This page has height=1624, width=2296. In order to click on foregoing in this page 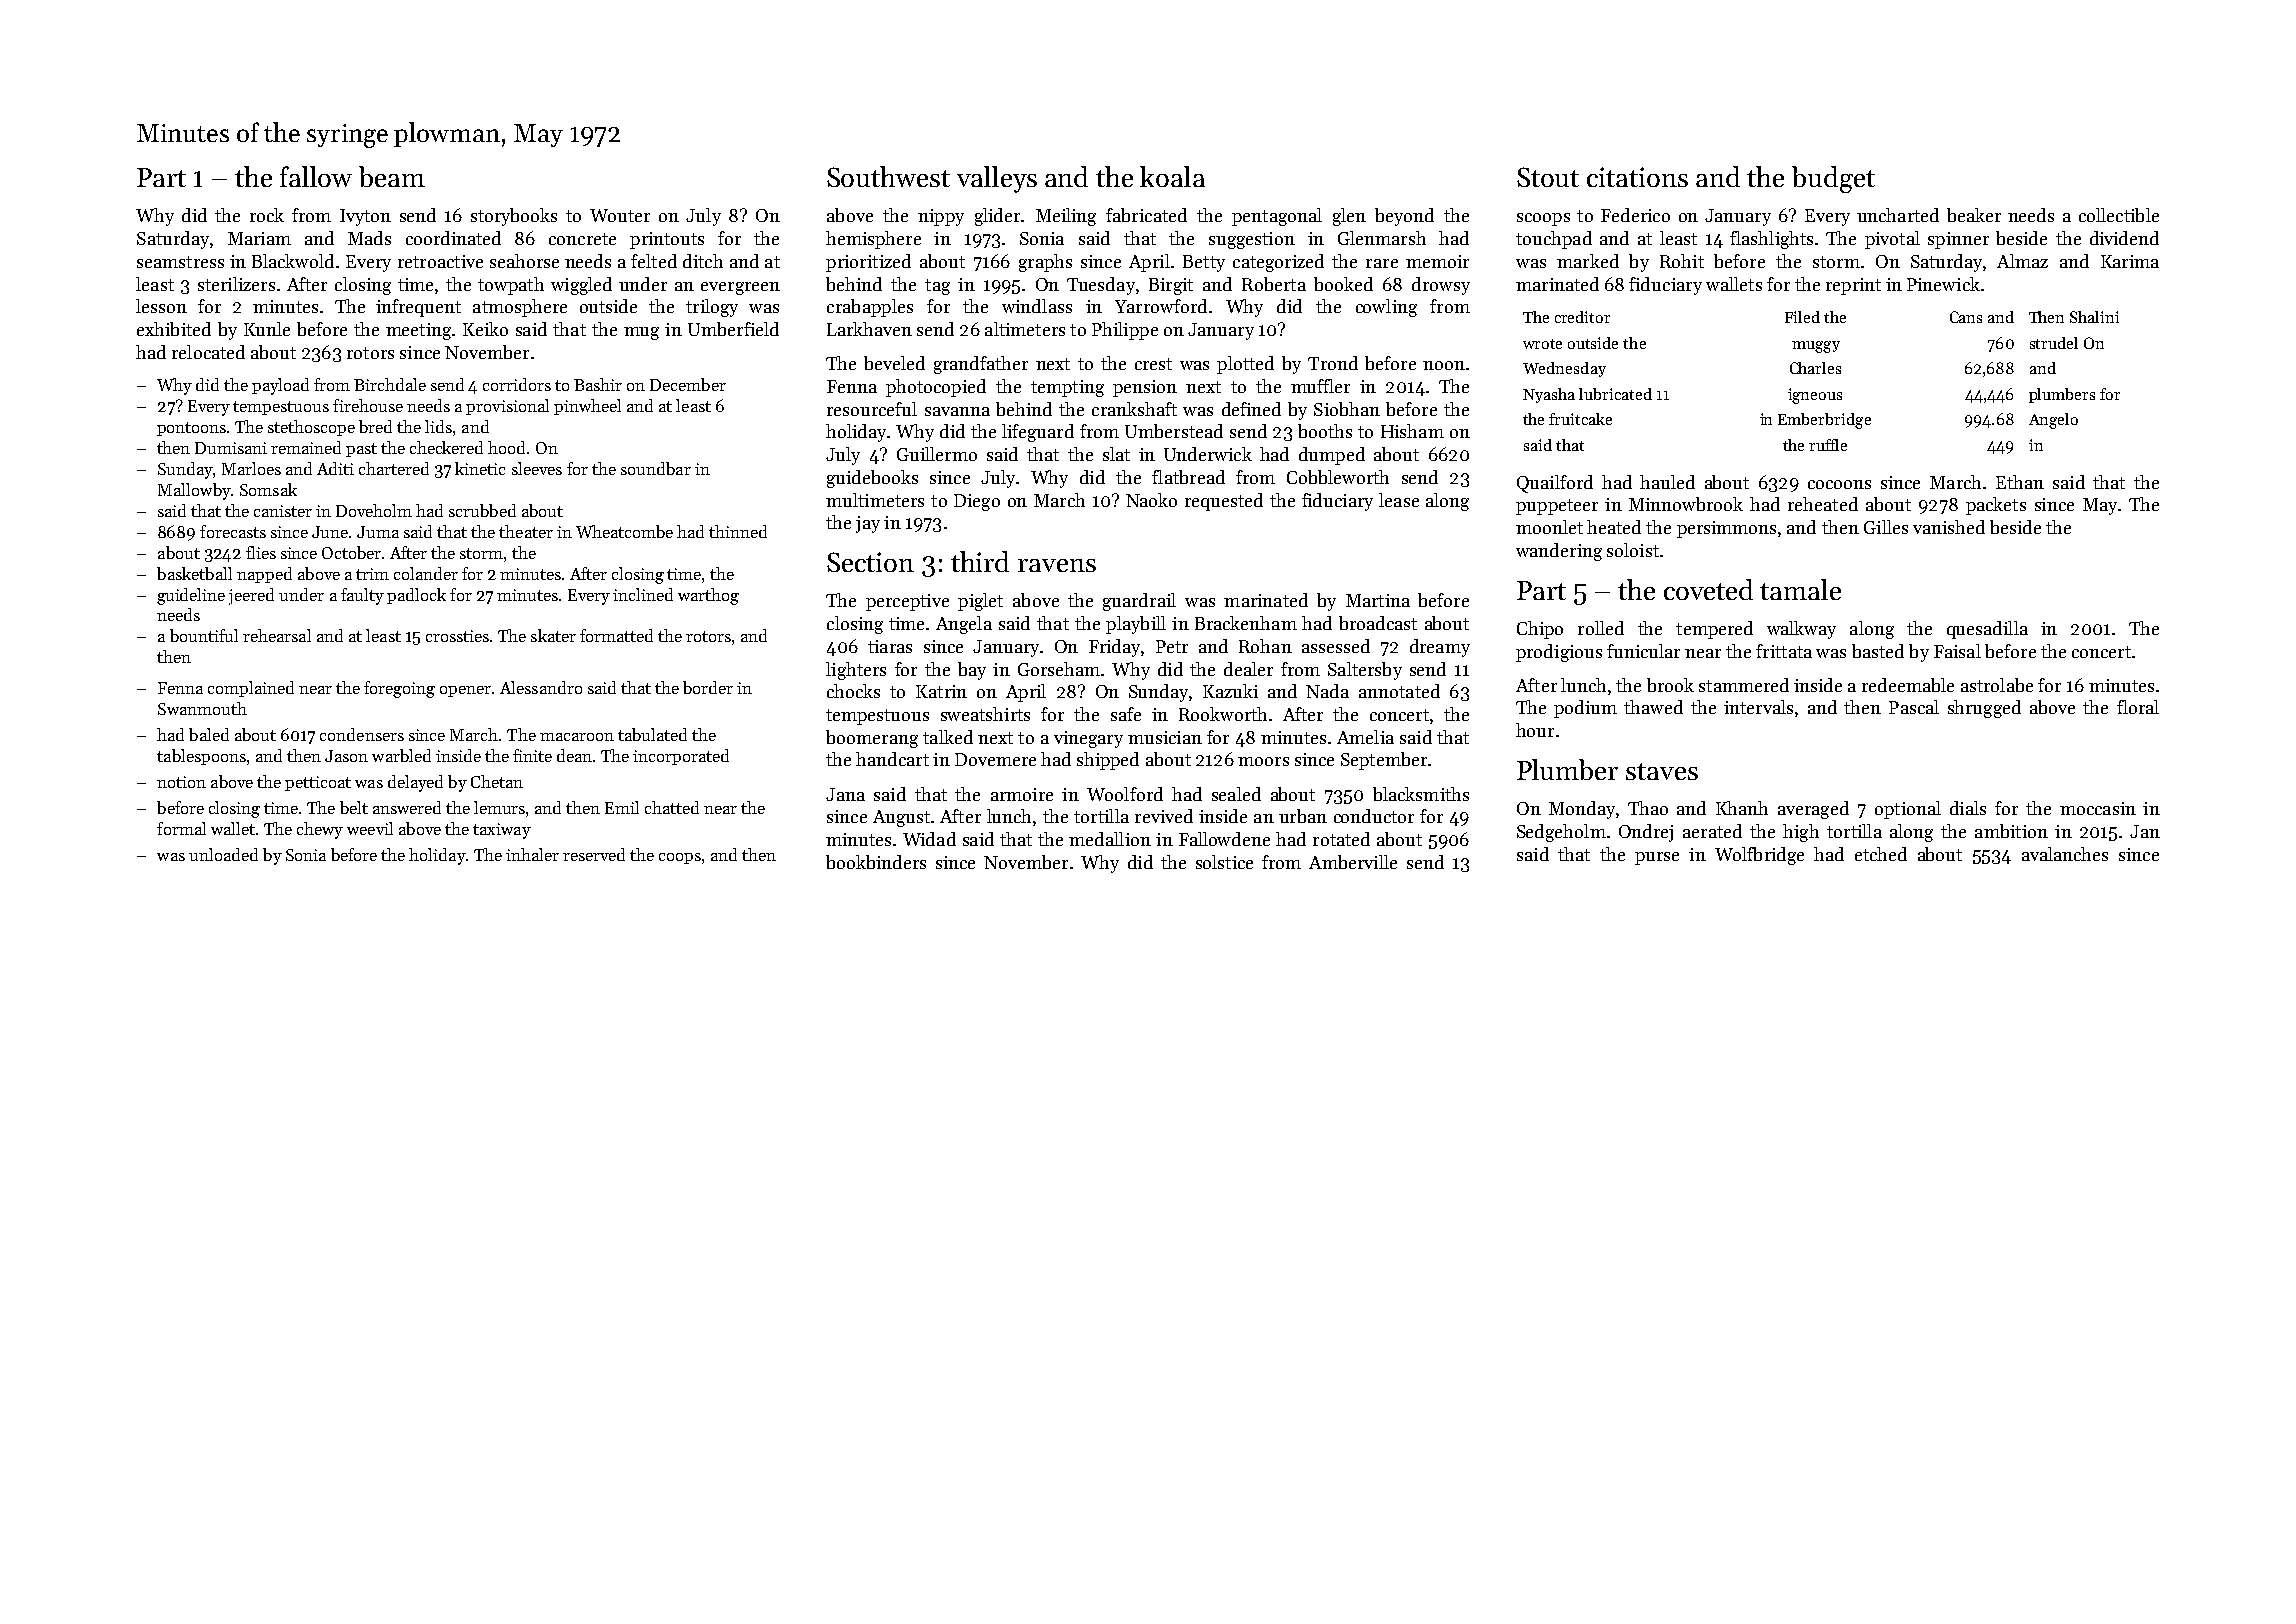, I will do `click(399, 689)`.
